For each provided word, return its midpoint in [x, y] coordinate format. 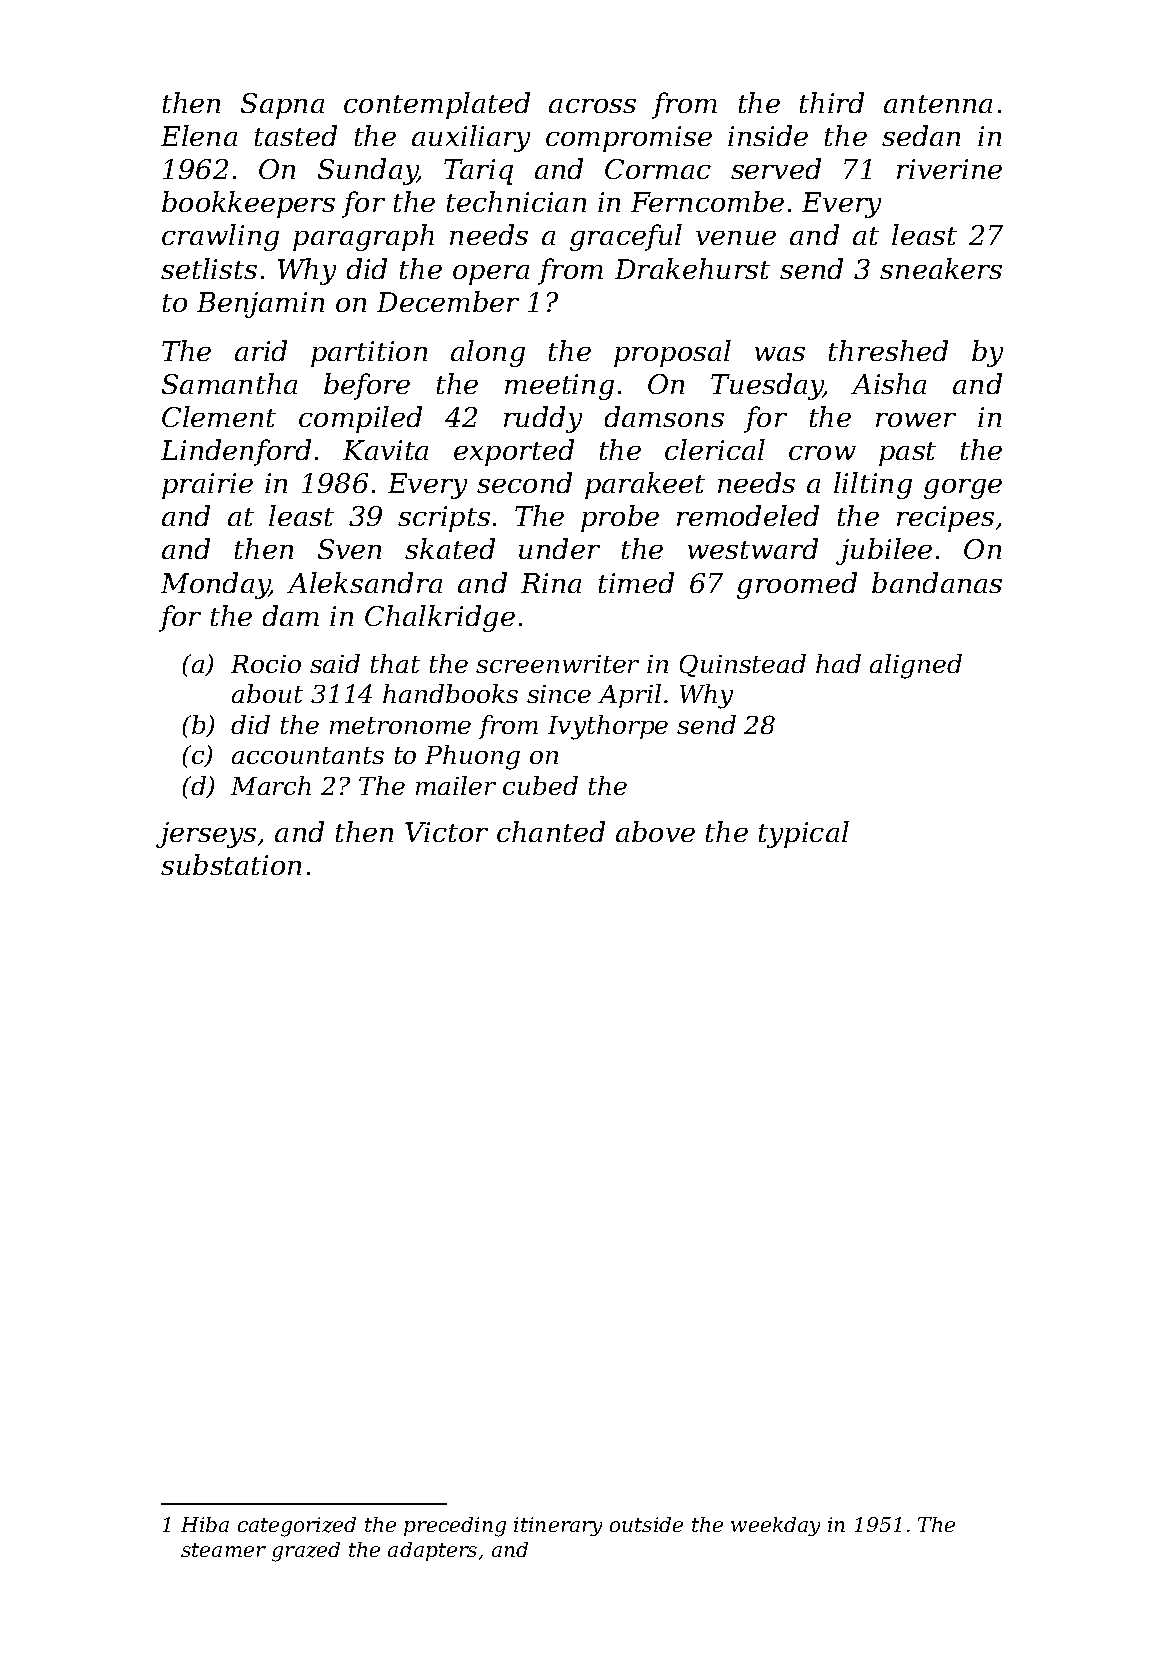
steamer [223, 1550]
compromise [629, 139]
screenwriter [557, 664]
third [832, 102]
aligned [916, 666]
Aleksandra [364, 582]
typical [804, 834]
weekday [775, 1526]
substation [231, 864]
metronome [400, 725]
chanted [551, 831]
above [655, 831]
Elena [199, 135]
